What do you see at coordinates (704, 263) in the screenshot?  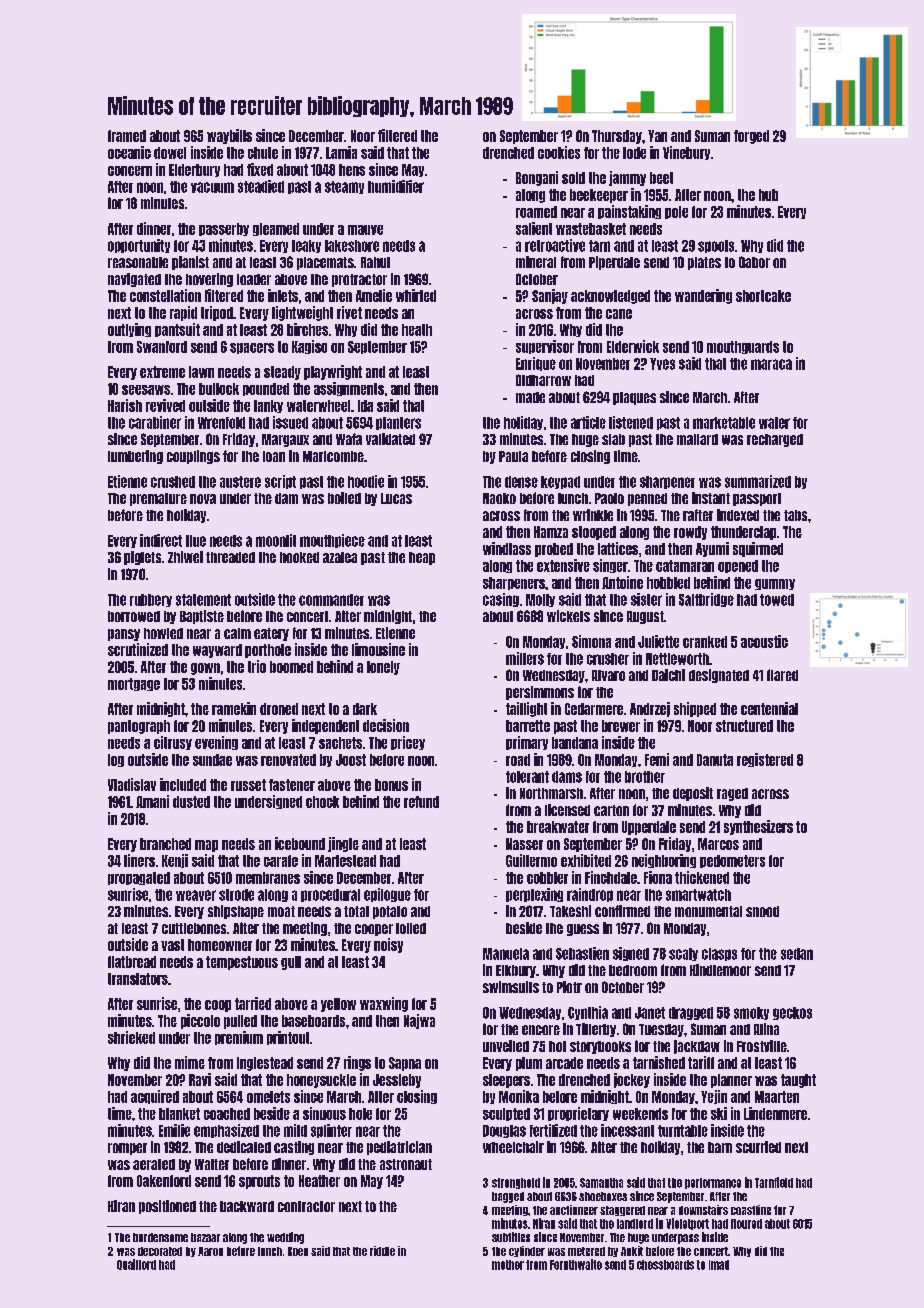 I see `plates` at bounding box center [704, 263].
